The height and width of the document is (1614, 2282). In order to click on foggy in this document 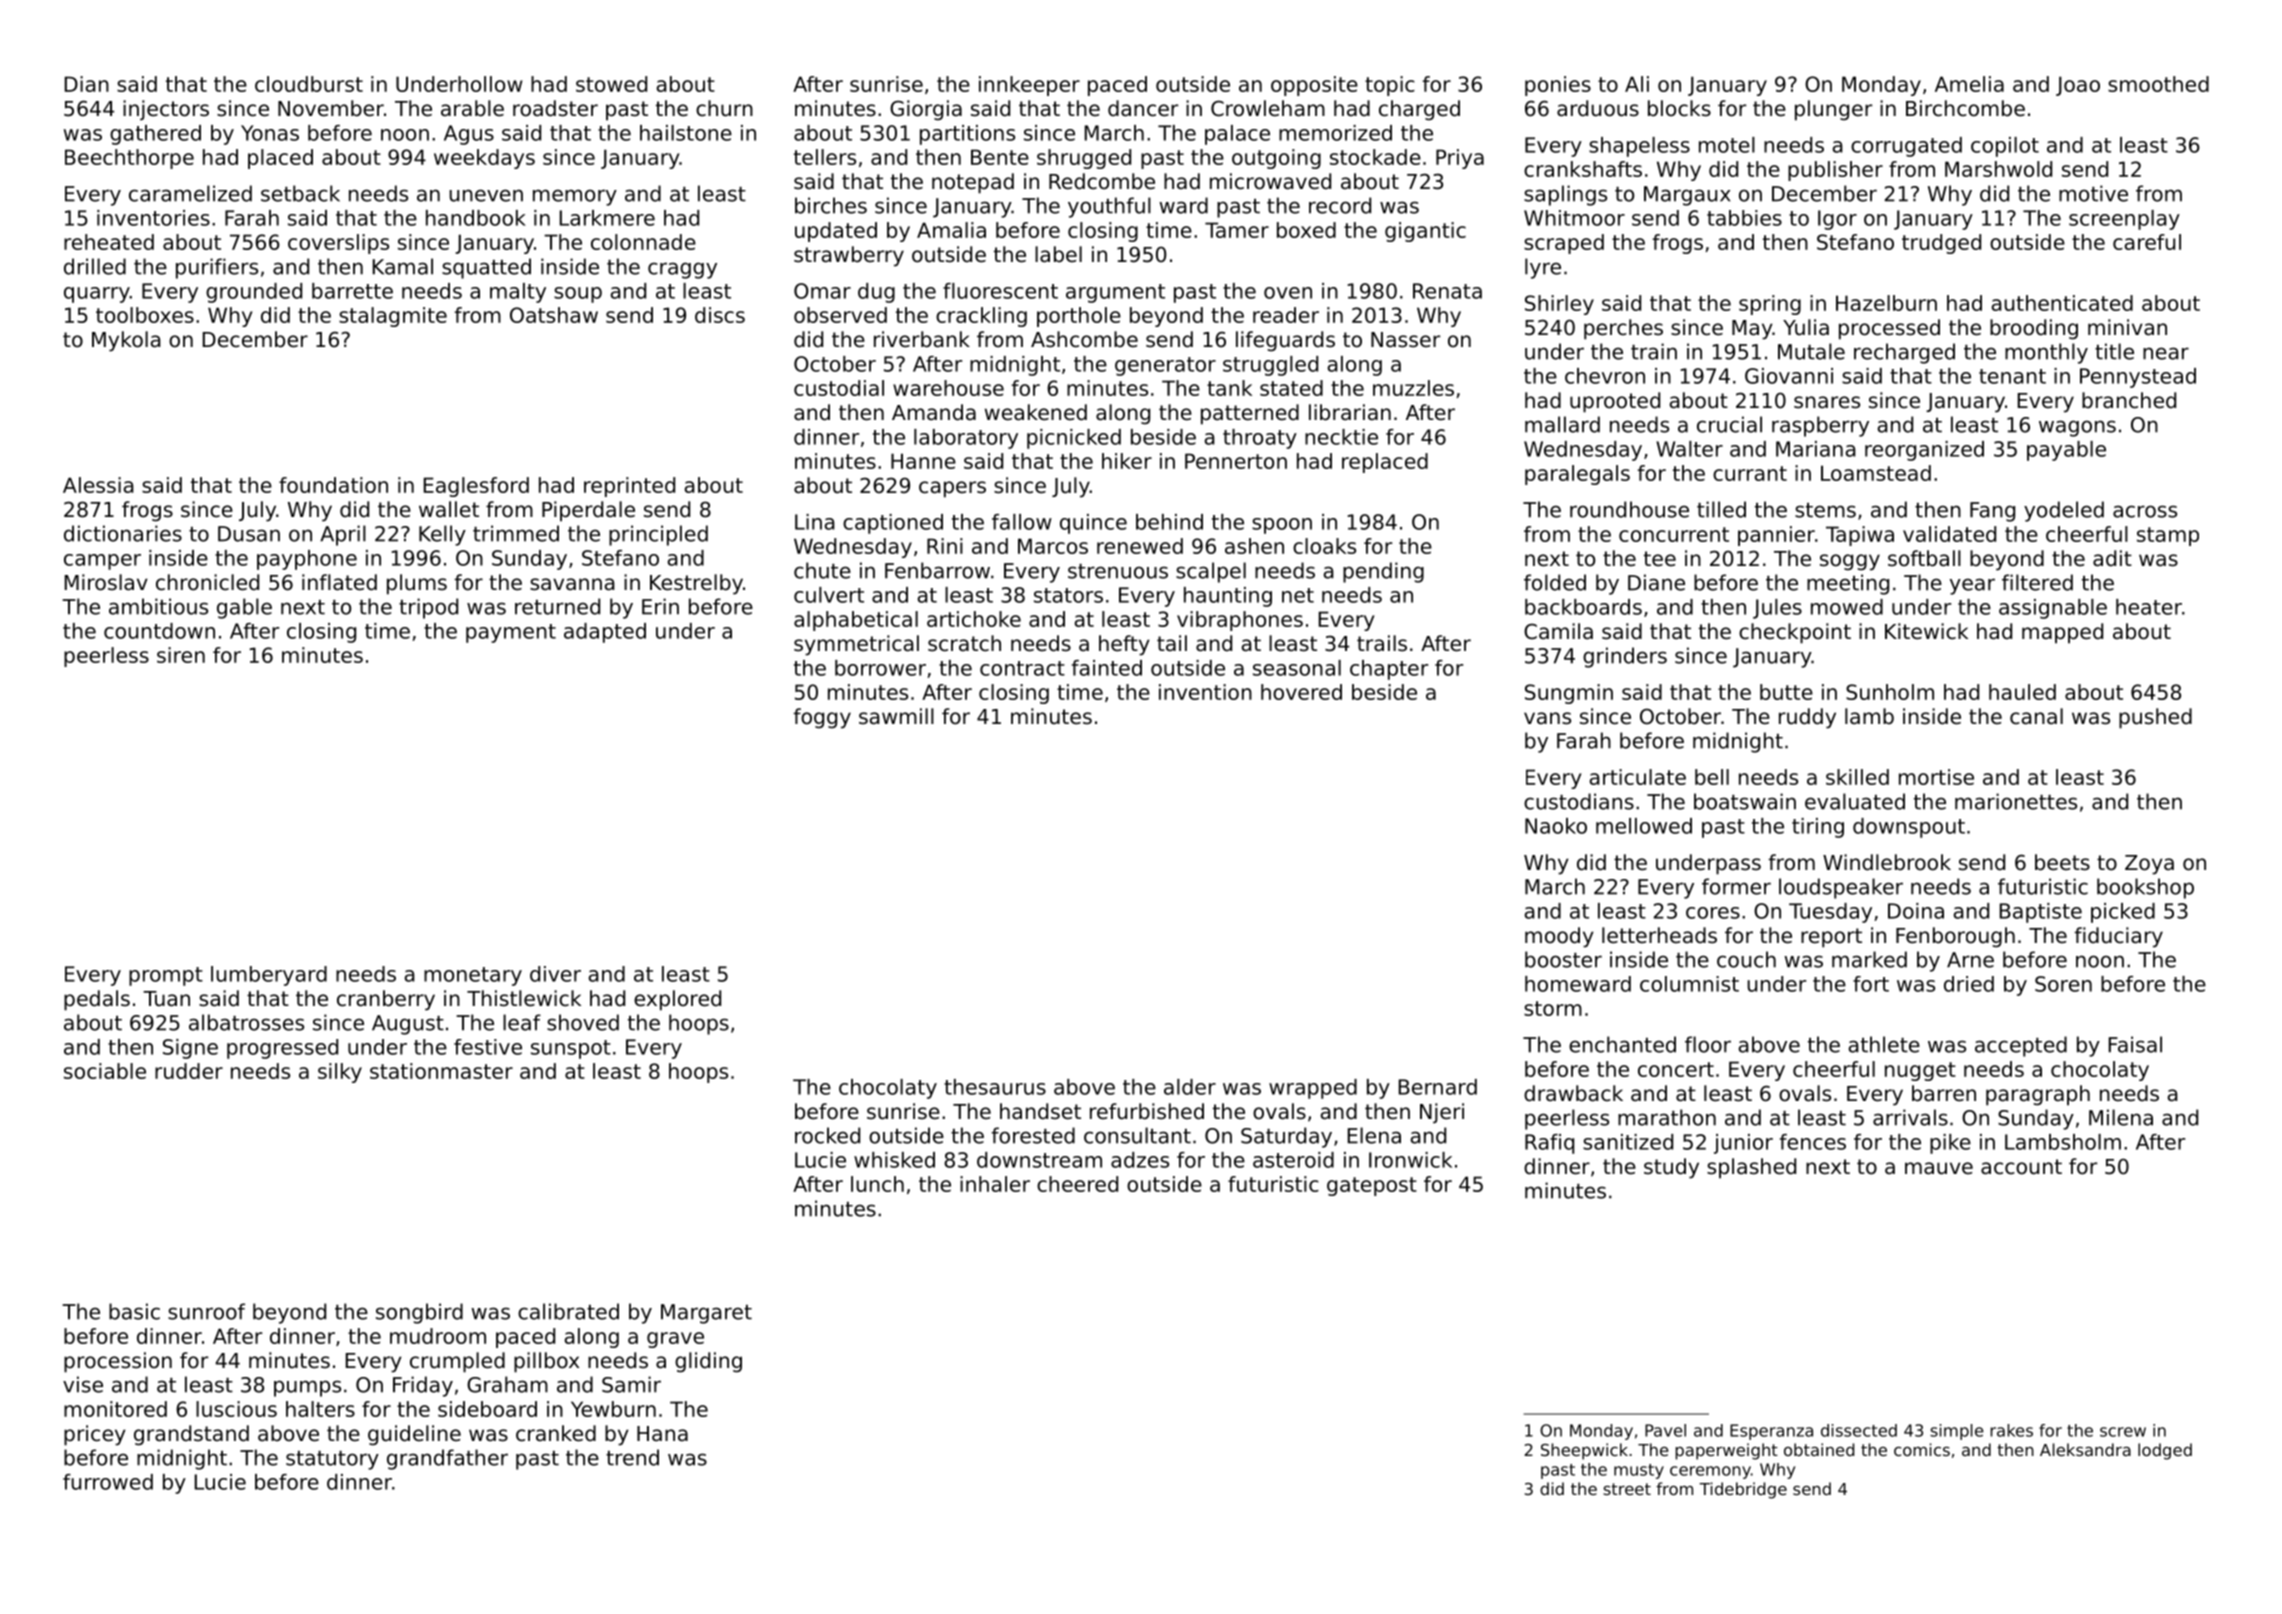, I will do `click(822, 718)`.
